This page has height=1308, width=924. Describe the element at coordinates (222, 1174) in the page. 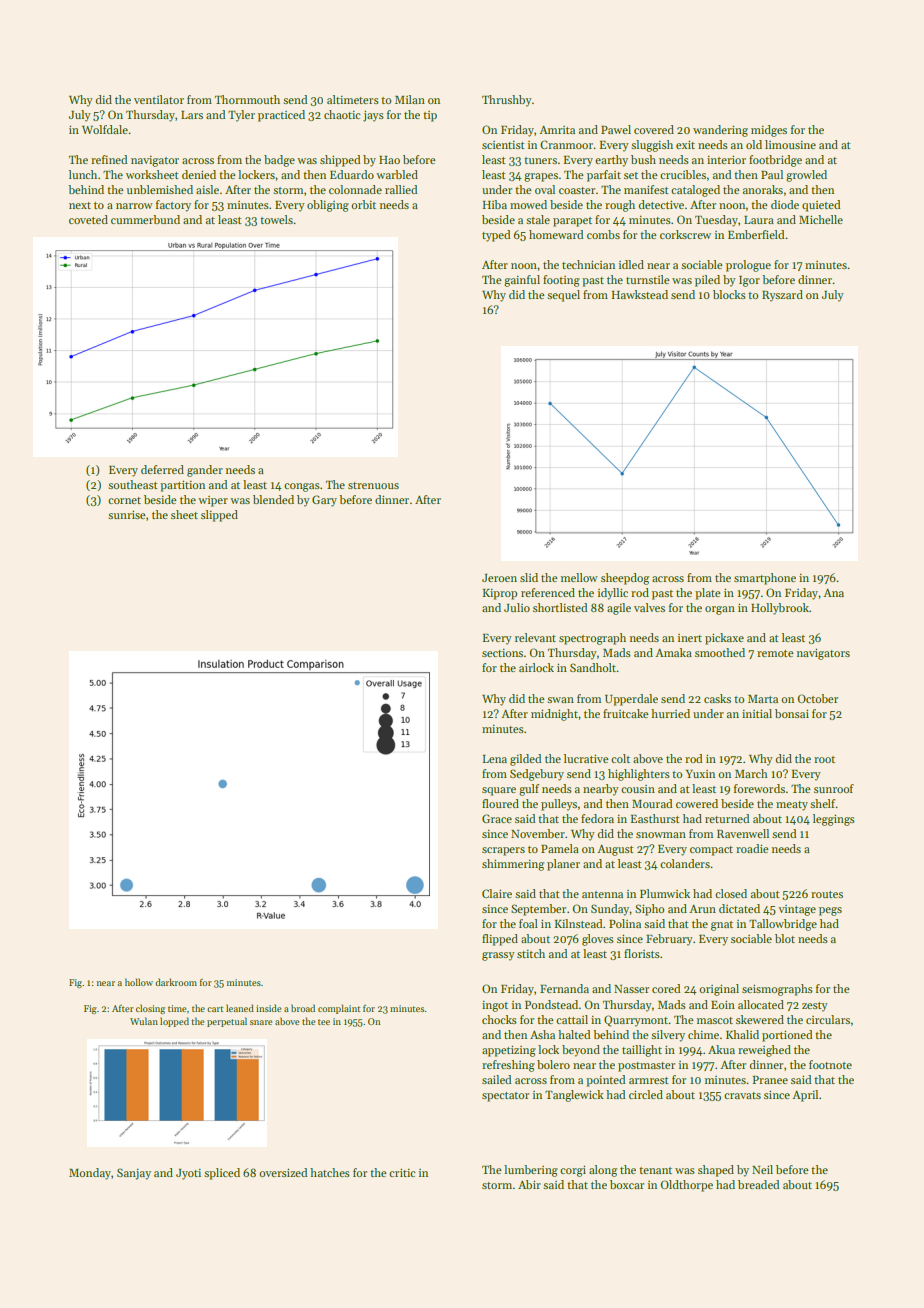

I see `spliced` at that location.
